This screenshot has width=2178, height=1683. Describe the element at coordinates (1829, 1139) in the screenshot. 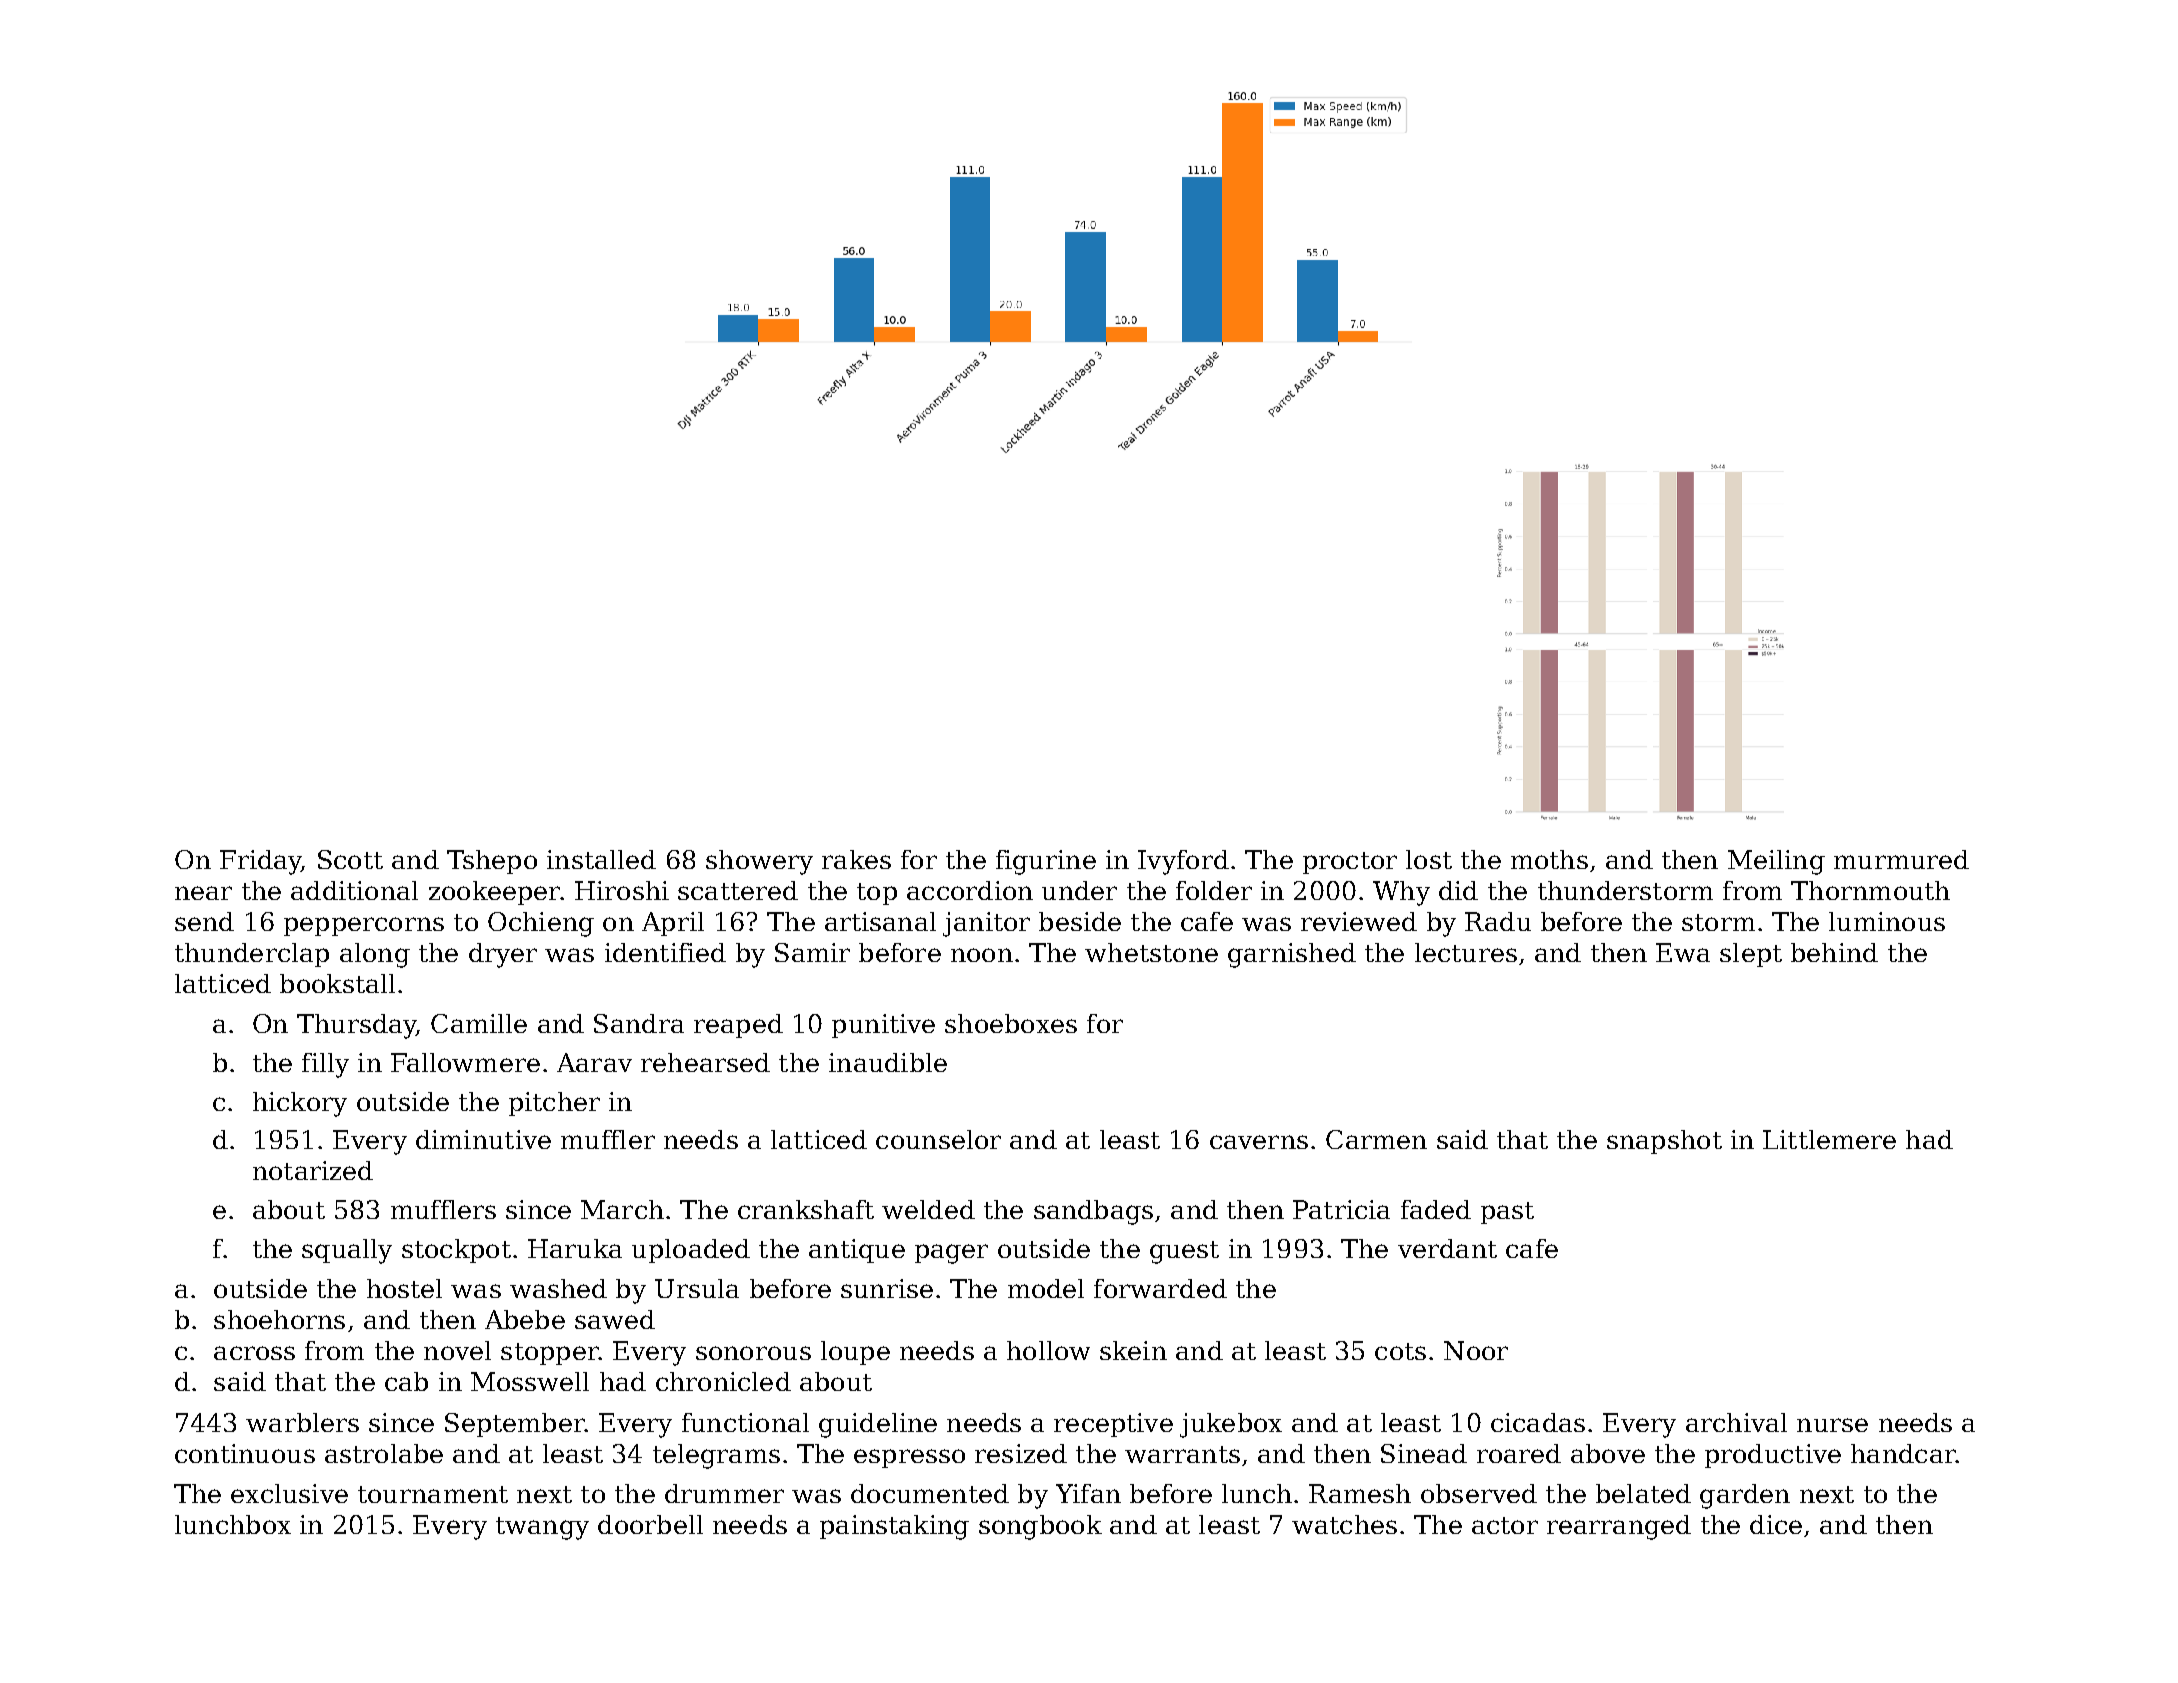

I see `Littlemere` at that location.
